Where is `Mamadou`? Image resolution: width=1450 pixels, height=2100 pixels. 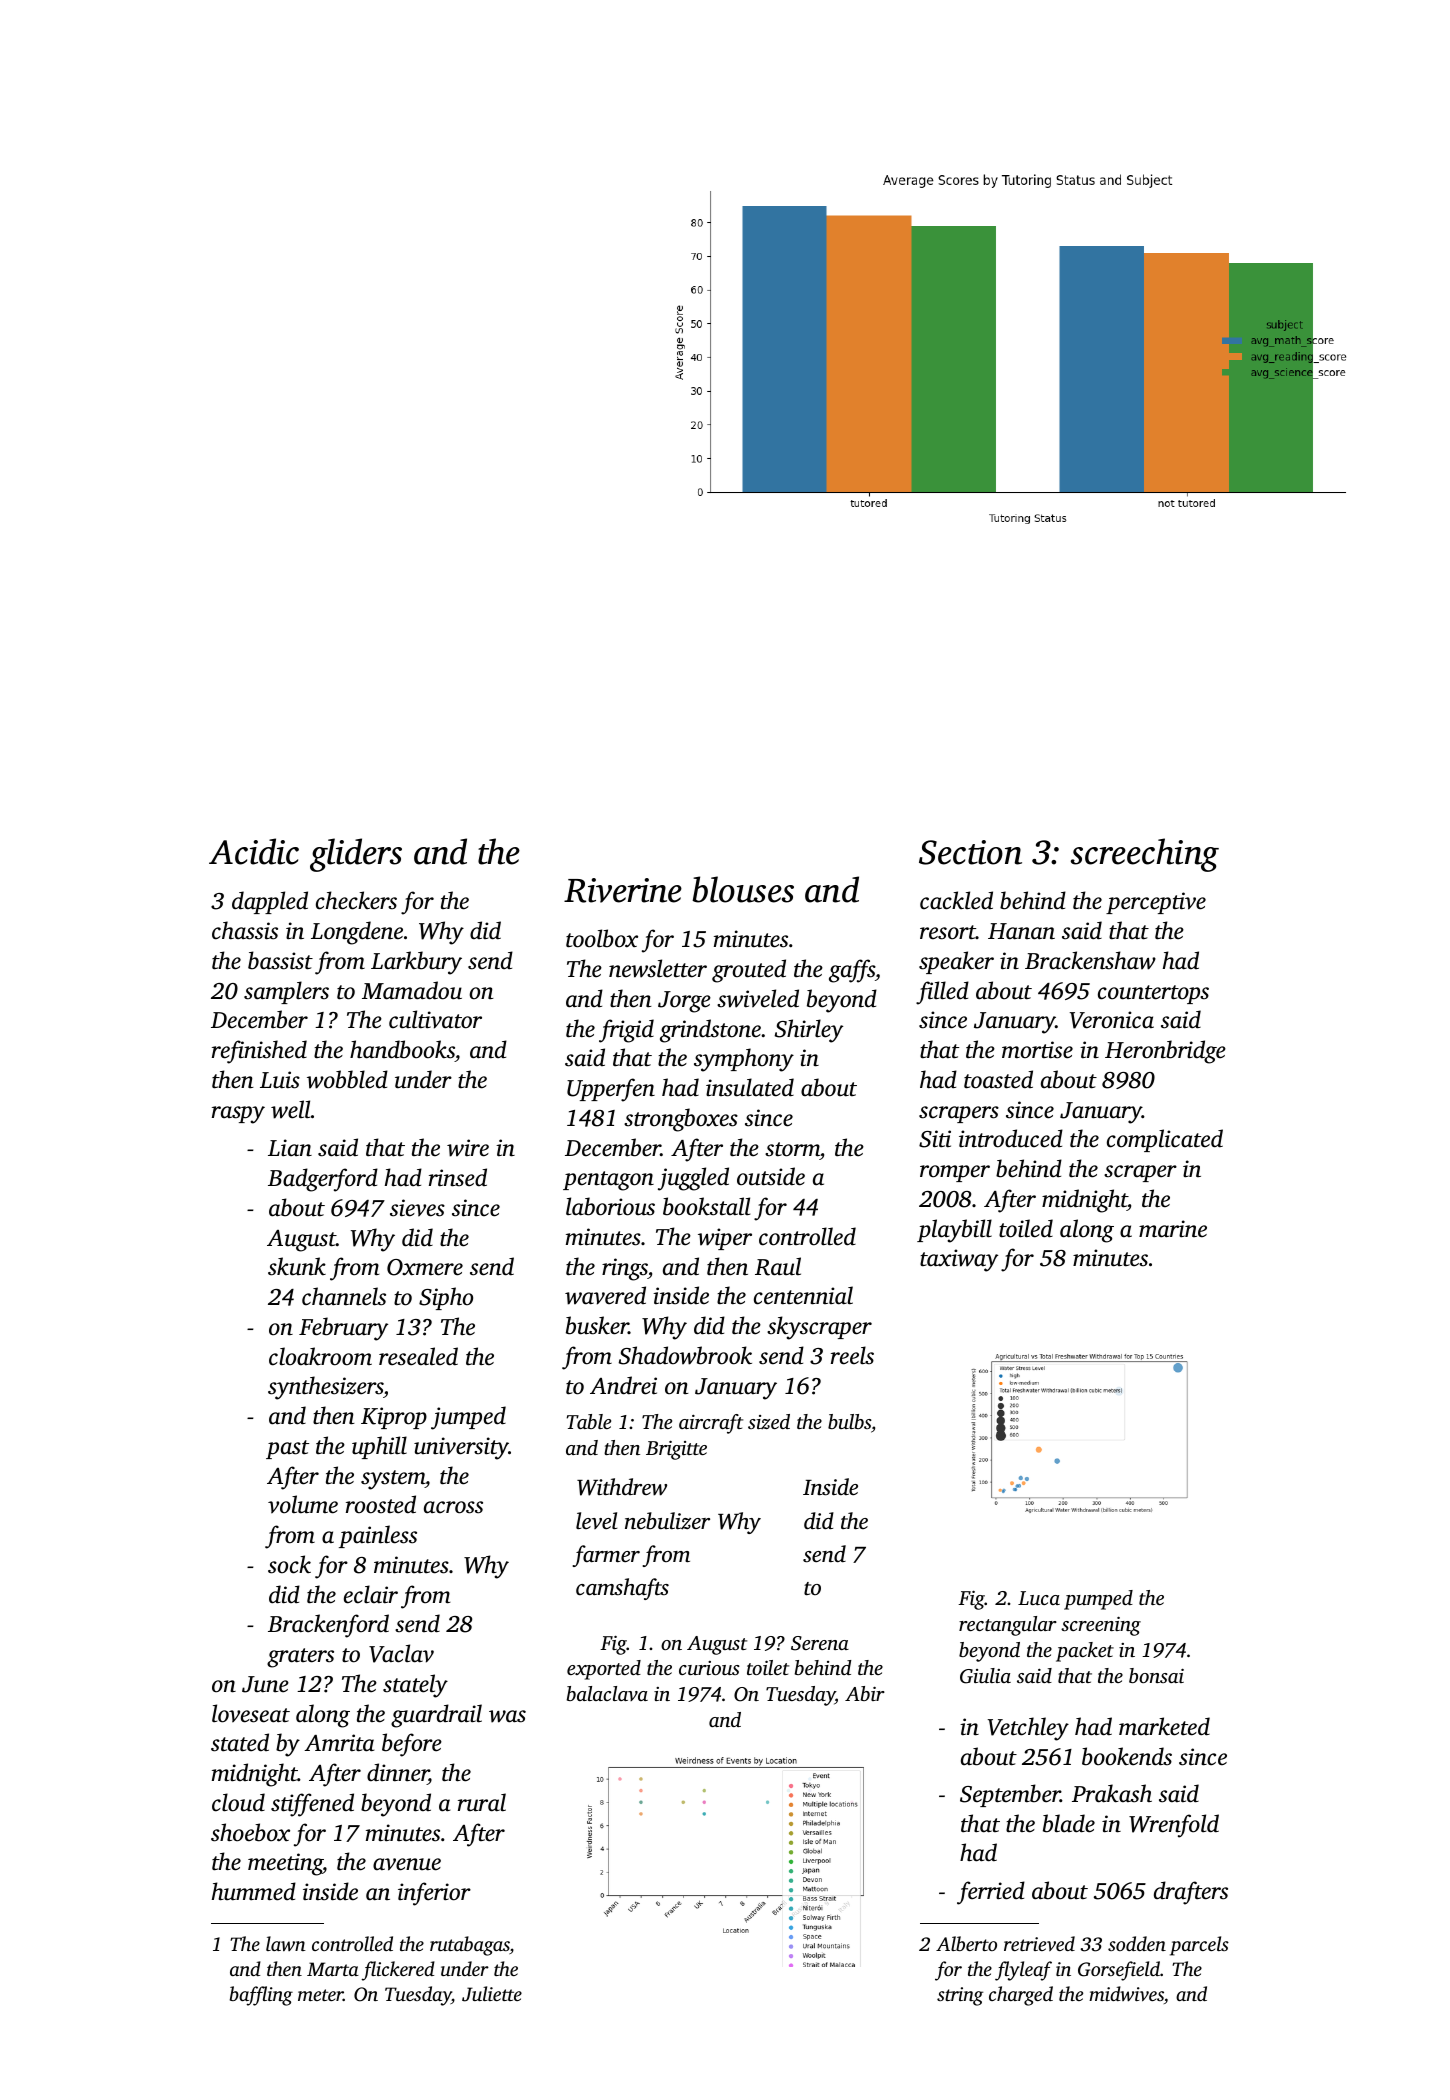
Mamadou is located at coordinates (412, 990).
